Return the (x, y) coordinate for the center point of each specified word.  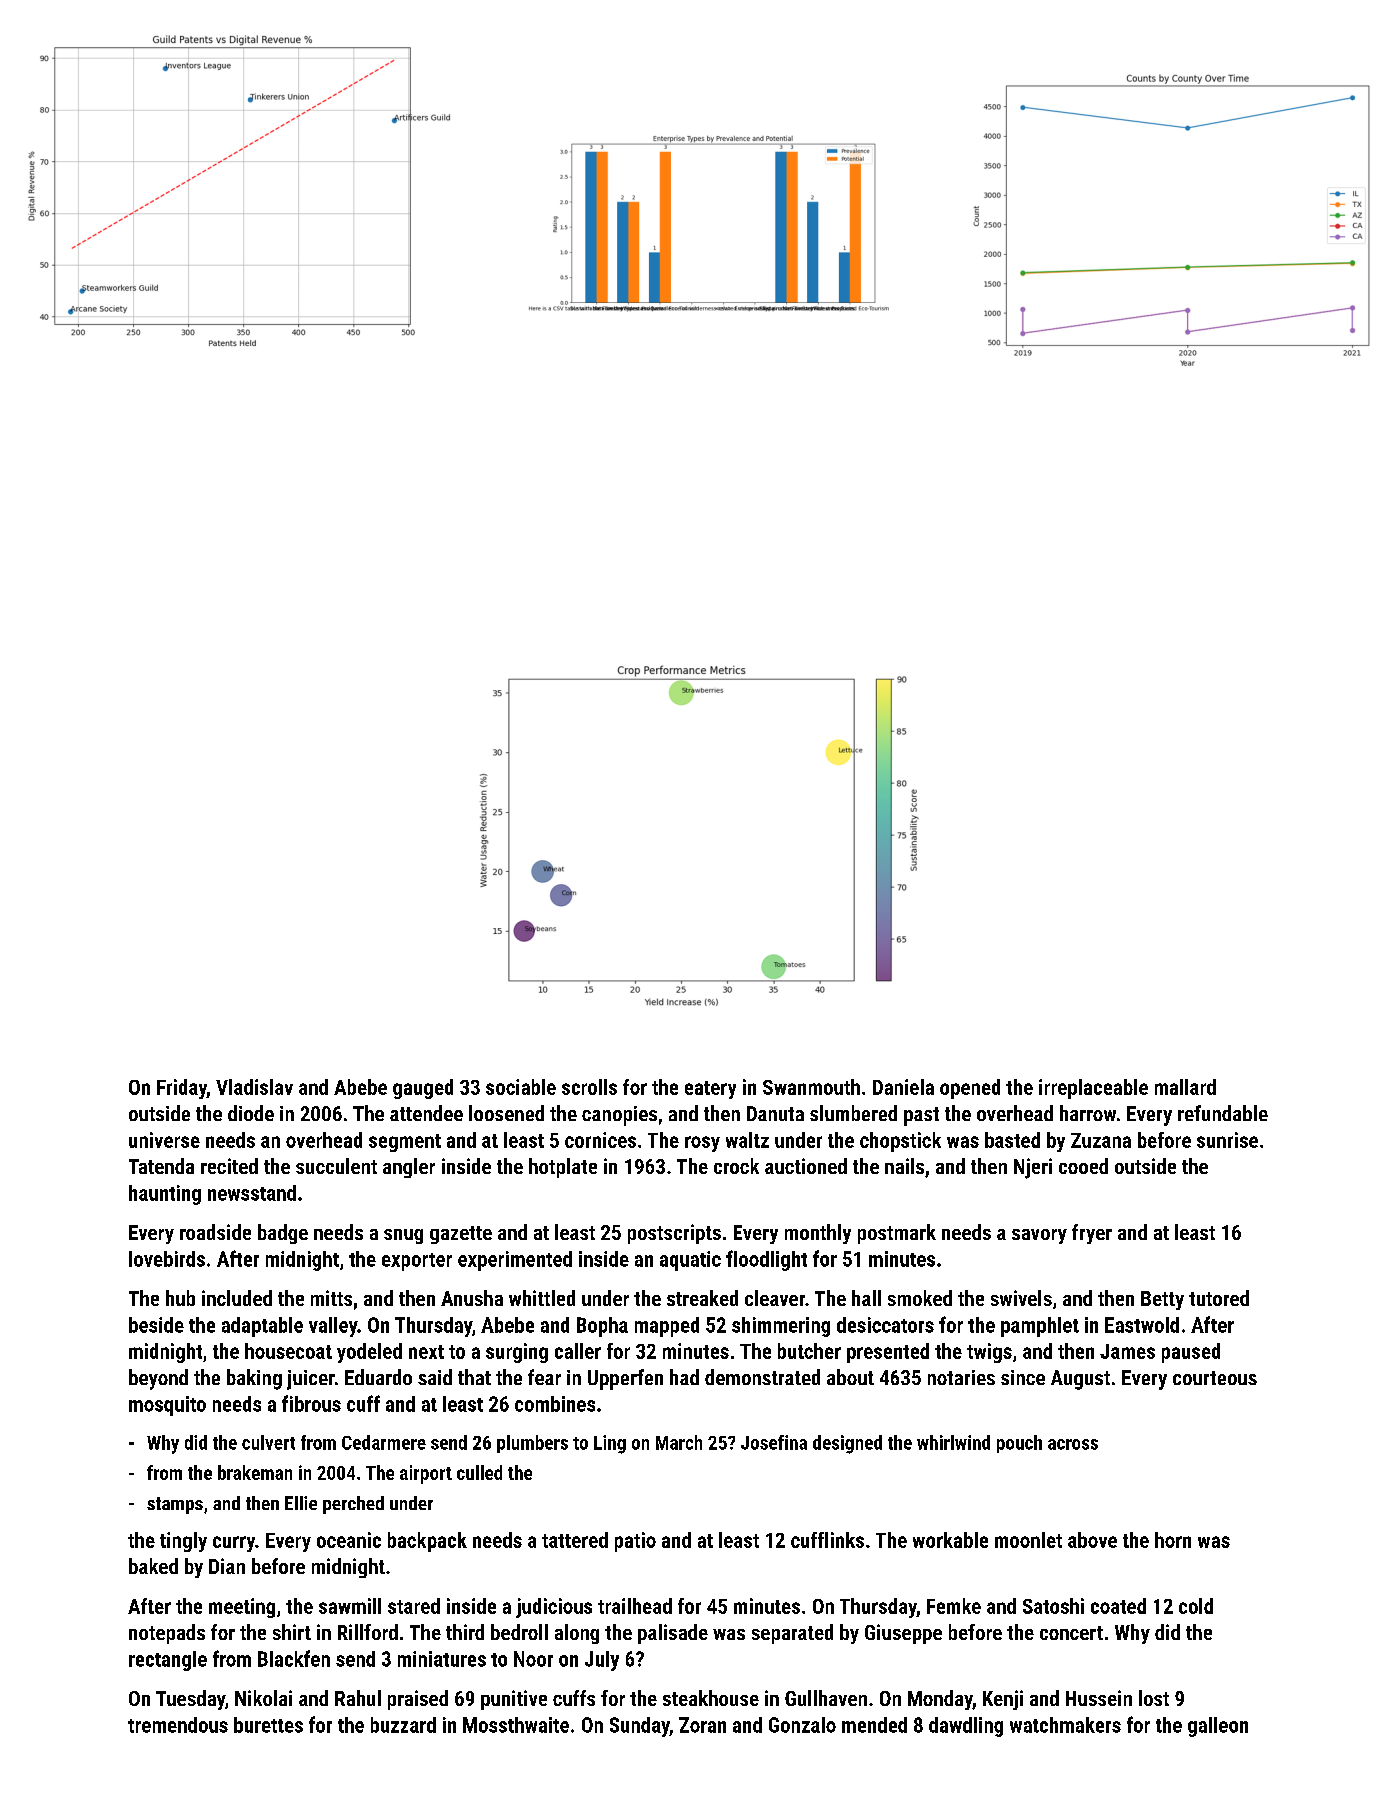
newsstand (252, 1193)
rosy (702, 1144)
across (1073, 1444)
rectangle (168, 1661)
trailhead (635, 1606)
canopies (619, 1116)
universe (164, 1140)
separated (792, 1634)
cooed (1083, 1166)
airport (426, 1474)
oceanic (349, 1540)
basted (1012, 1140)
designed (847, 1444)
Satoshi (1053, 1606)
